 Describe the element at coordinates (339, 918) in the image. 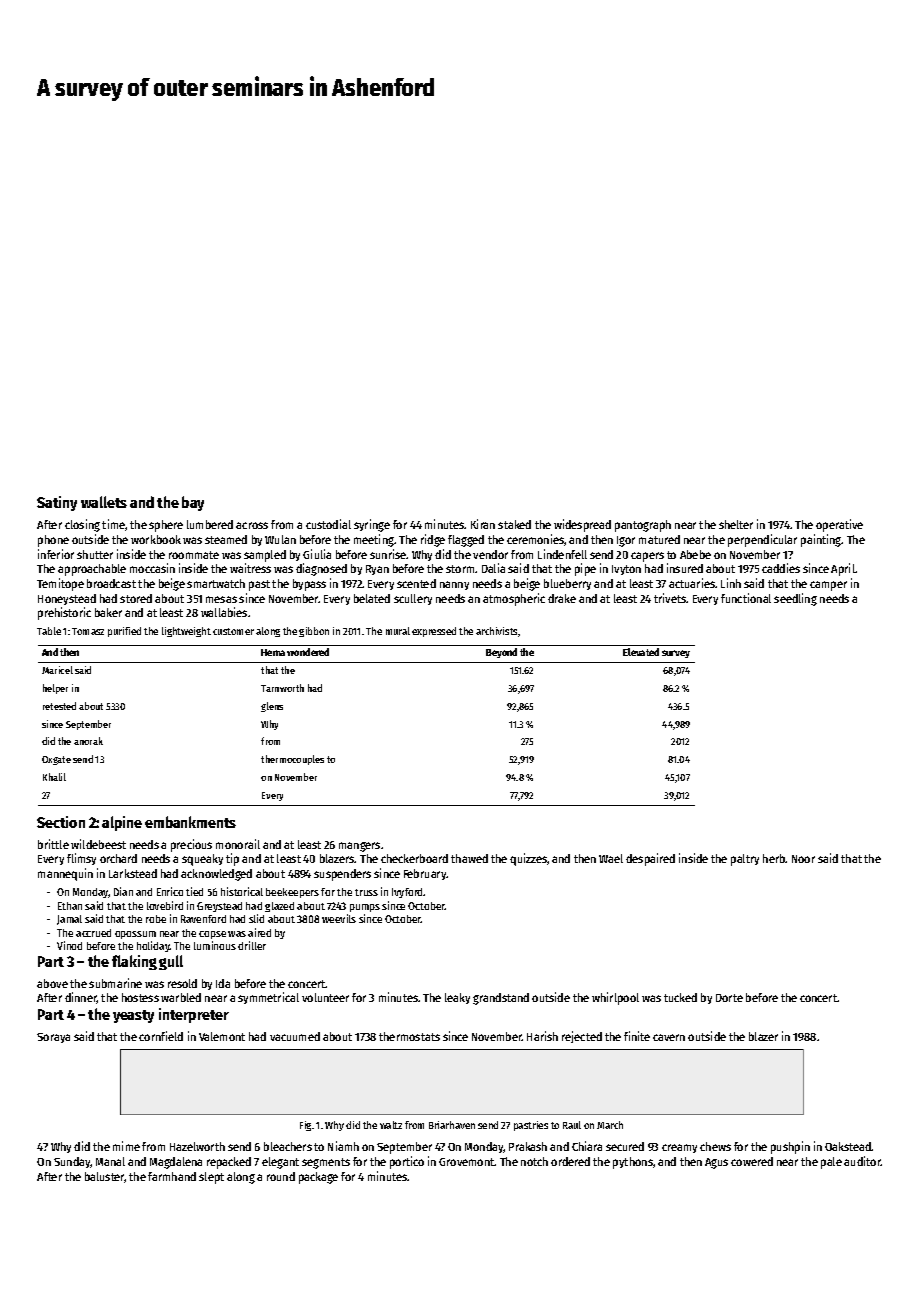

I see `weevils` at that location.
